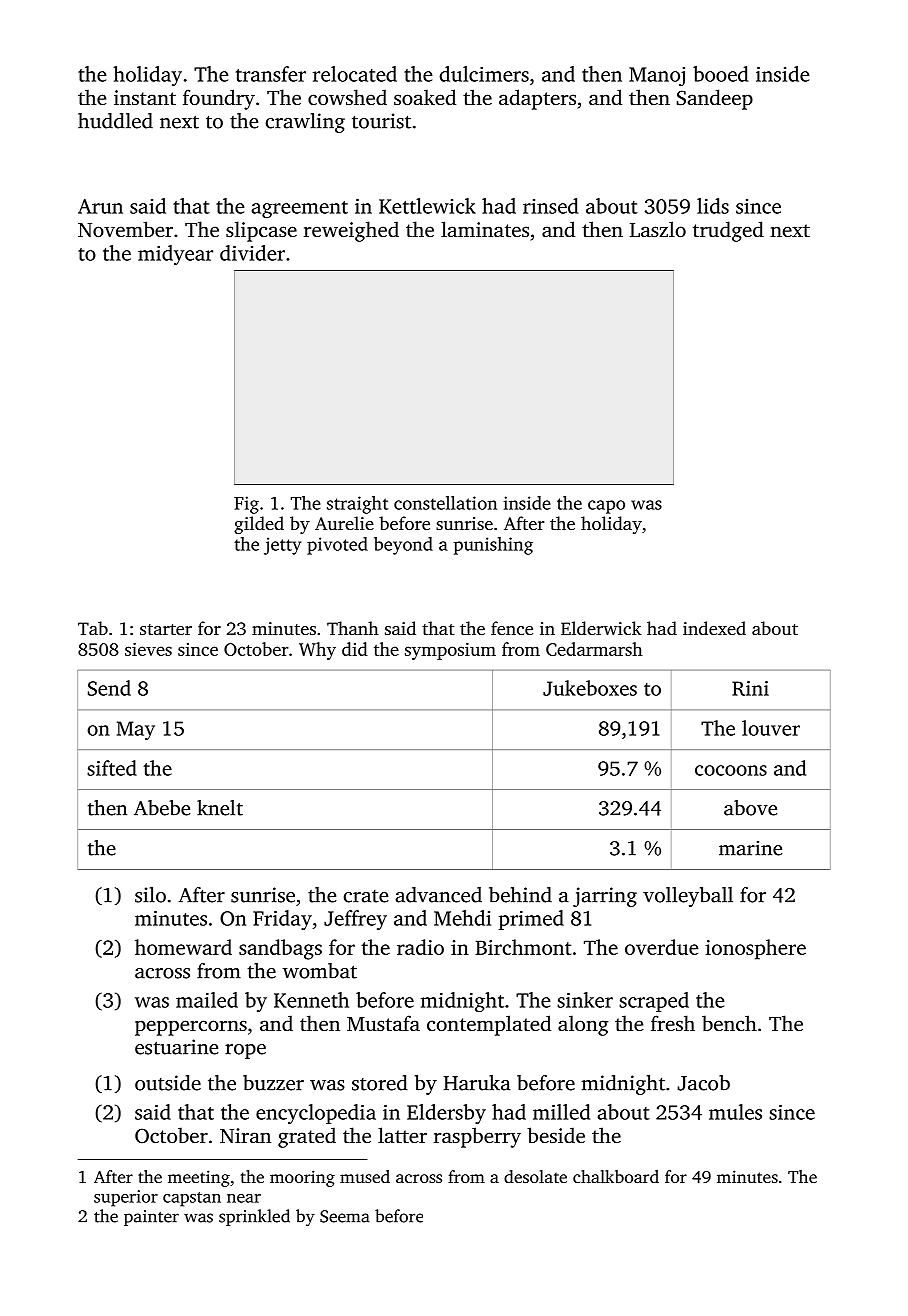 The width and height of the page is (908, 1316). I want to click on Fig, so click(246, 505).
